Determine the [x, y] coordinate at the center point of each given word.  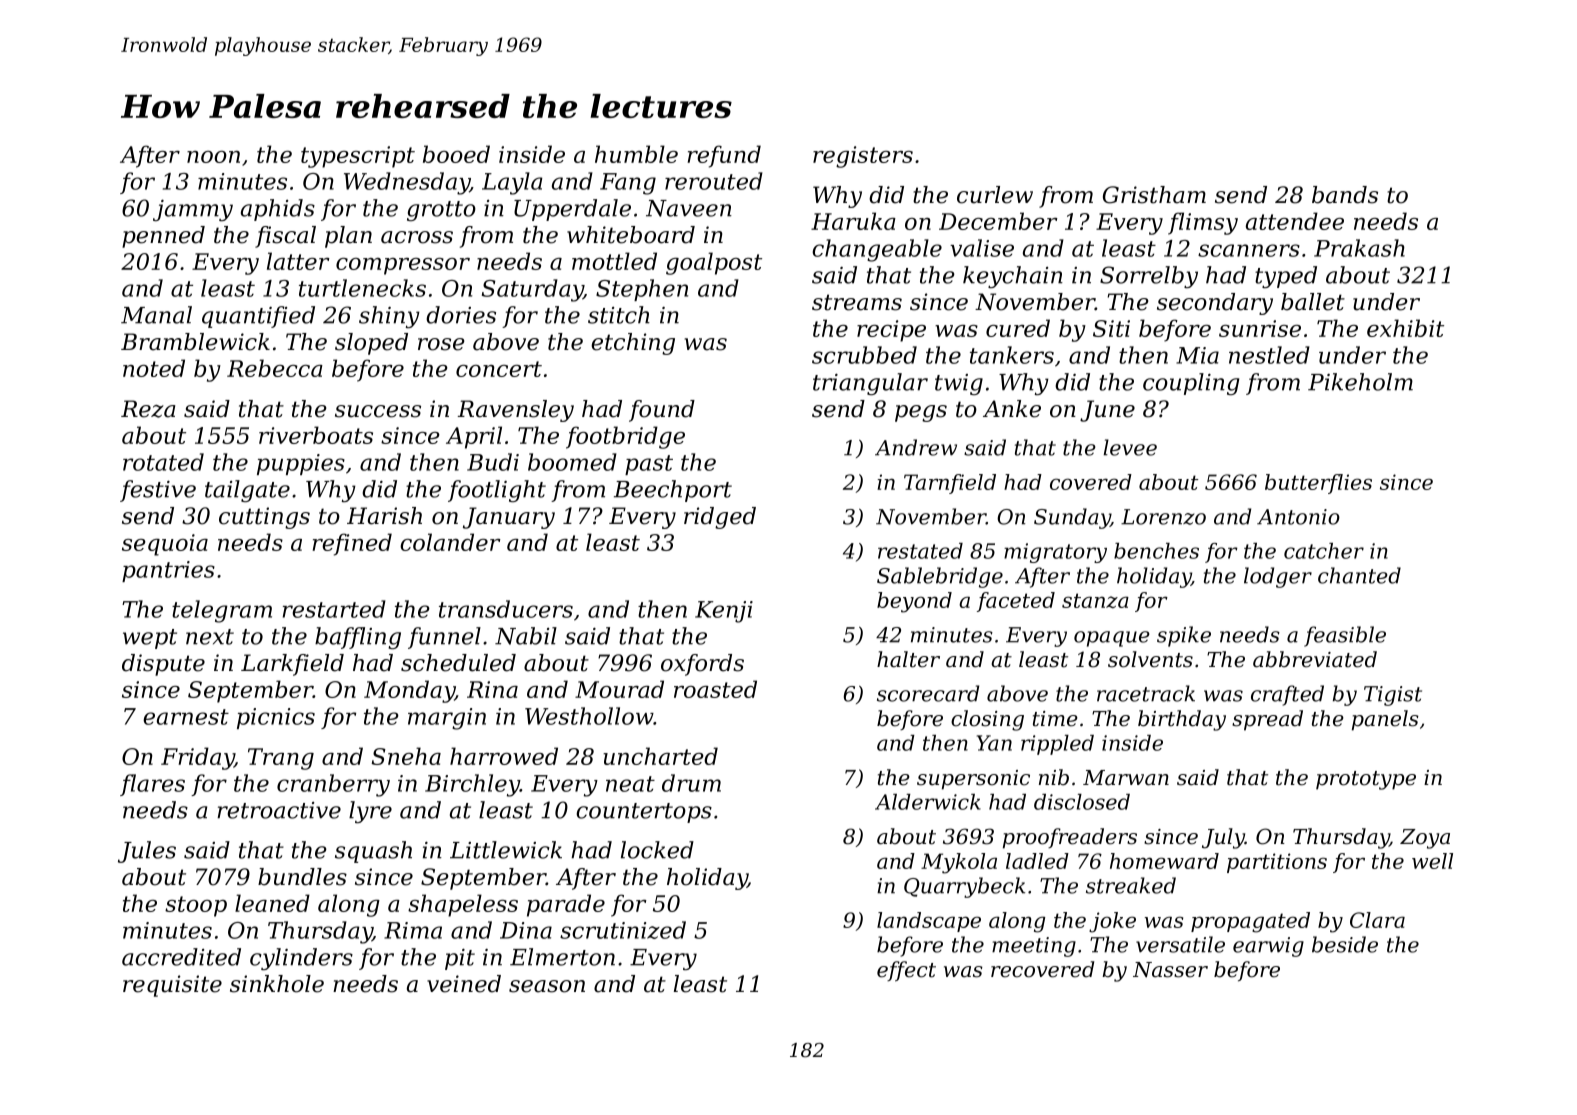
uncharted [660, 756]
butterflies [1318, 484]
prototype [1366, 780]
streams [857, 302]
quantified [258, 317]
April [474, 437]
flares [152, 785]
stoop [196, 906]
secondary [1215, 304]
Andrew [916, 447]
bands [1345, 195]
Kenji [724, 612]
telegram [222, 611]
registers [863, 157]
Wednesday [407, 183]
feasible [1345, 636]
